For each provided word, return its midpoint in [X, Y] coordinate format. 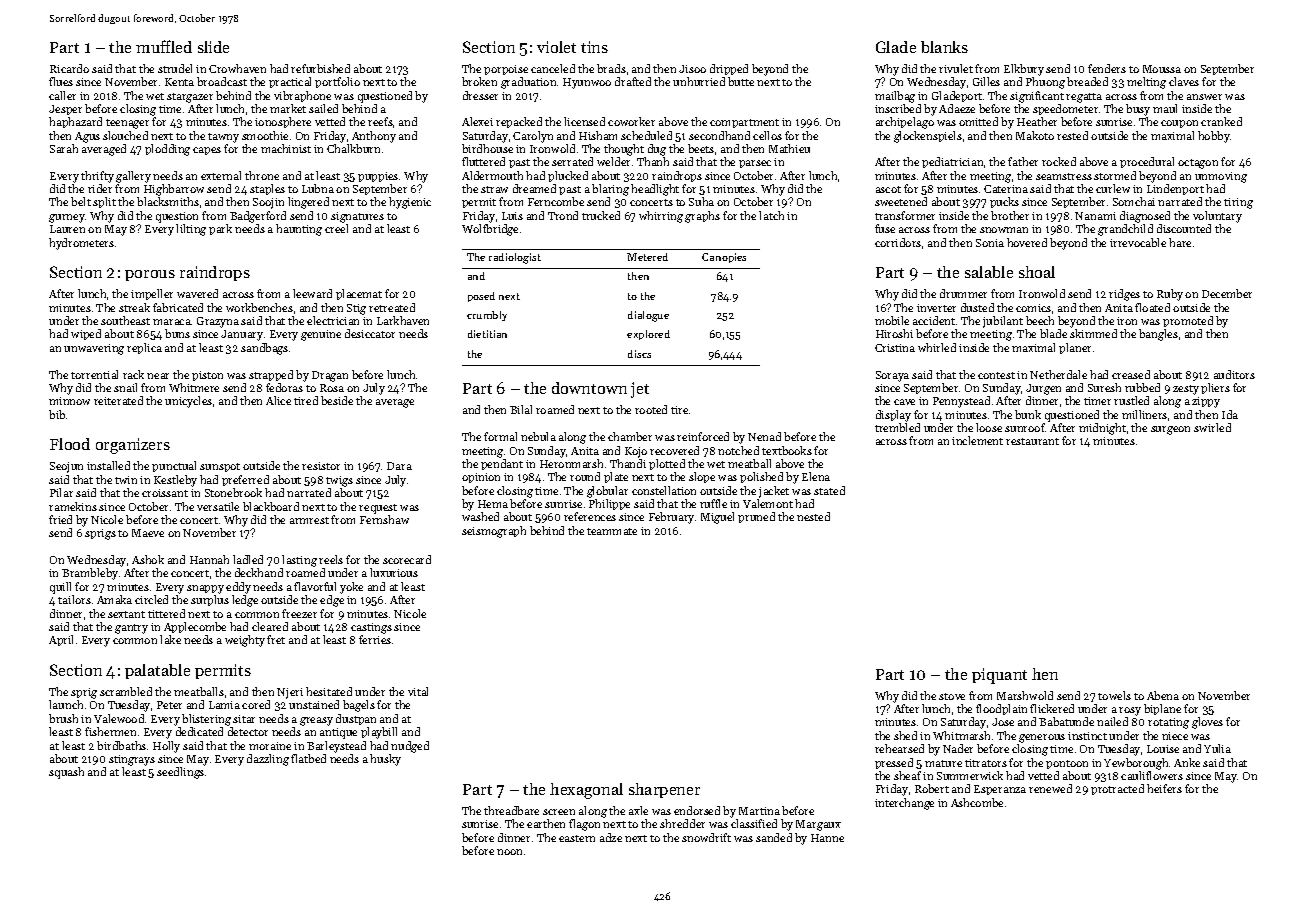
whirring [661, 217]
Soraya [892, 376]
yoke [351, 588]
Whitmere [194, 387]
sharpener [664, 790]
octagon [1198, 164]
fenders [1107, 68]
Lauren [67, 229]
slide [213, 47]
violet [556, 47]
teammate [612, 531]
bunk [1028, 414]
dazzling [268, 760]
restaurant [1032, 441]
